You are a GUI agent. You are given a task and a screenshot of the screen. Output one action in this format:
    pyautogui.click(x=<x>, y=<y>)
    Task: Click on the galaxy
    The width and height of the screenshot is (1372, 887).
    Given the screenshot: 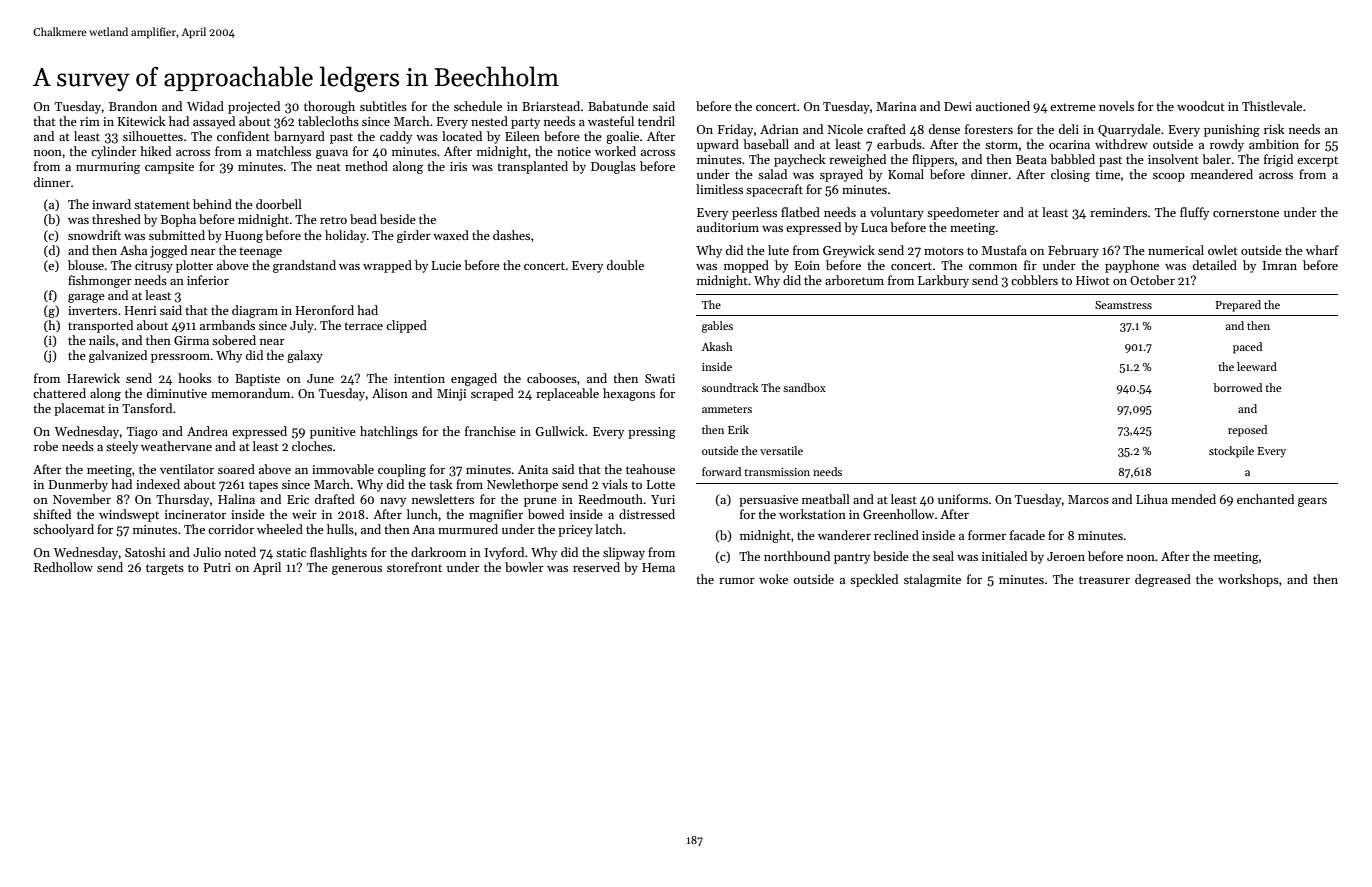 What is the action you would take?
    pyautogui.click(x=305, y=356)
